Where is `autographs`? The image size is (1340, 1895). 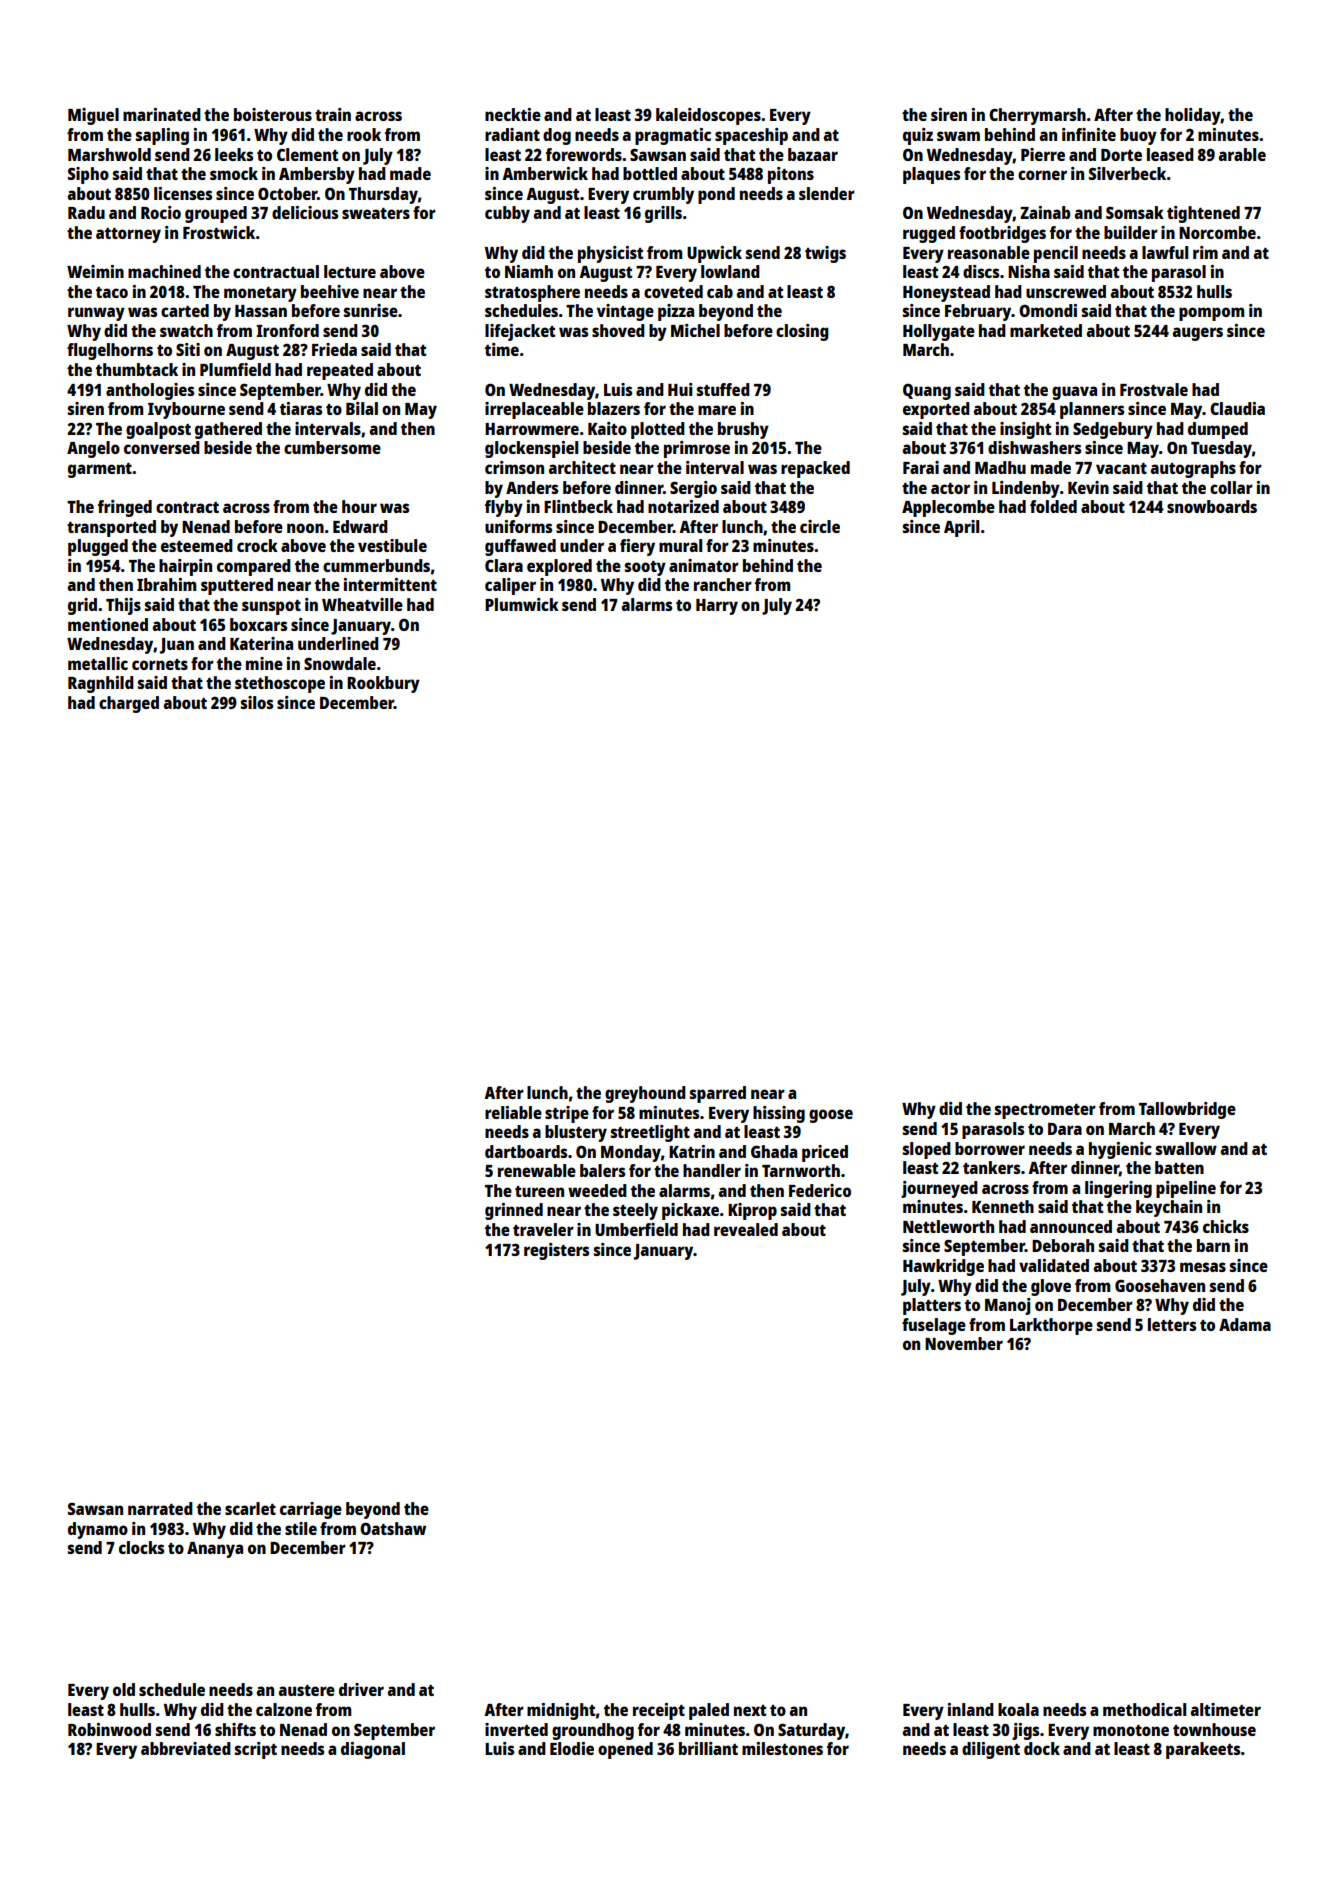
autographs is located at coordinates (1193, 469).
